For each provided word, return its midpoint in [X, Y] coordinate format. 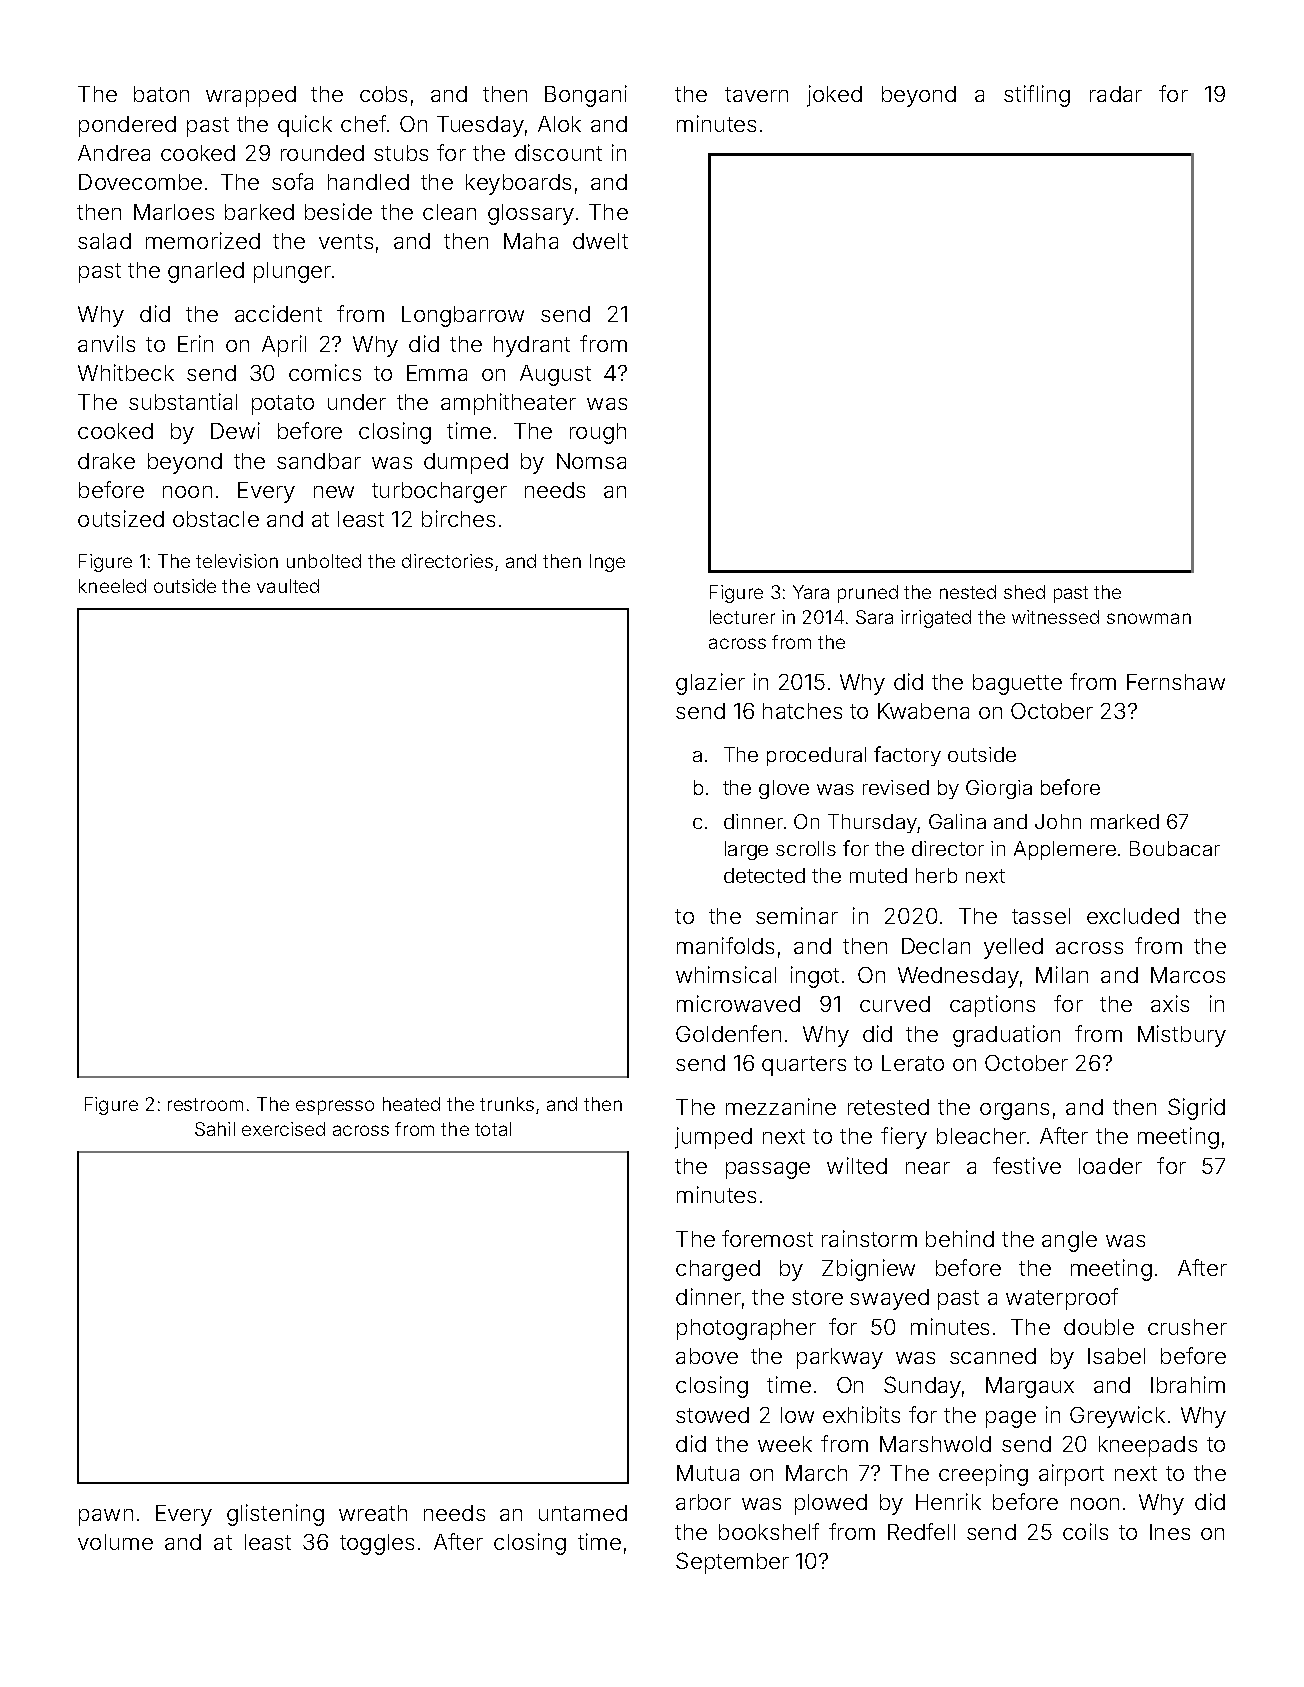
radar [1116, 94]
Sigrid [1196, 1109]
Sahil [215, 1129]
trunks [507, 1104]
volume [115, 1542]
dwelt [600, 241]
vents [346, 241]
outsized [121, 518]
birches [458, 518]
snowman [1149, 618]
